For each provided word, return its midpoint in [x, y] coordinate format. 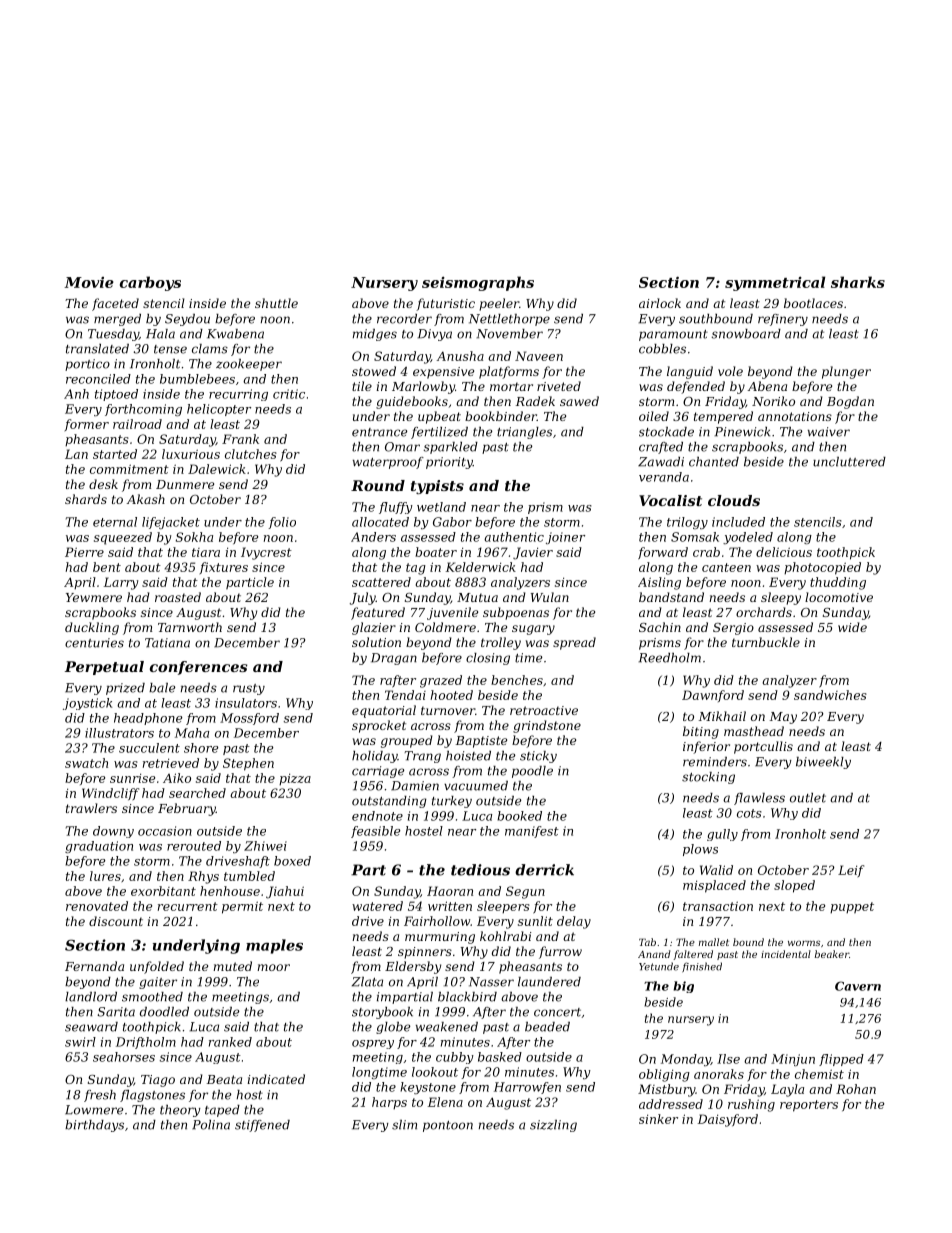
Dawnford [713, 696]
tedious [480, 870]
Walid [716, 870]
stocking [708, 778]
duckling [92, 628]
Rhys [203, 877]
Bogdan [850, 402]
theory [180, 1111]
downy [113, 832]
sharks [858, 282]
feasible [376, 832]
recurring [238, 395]
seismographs [478, 283]
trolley [501, 643]
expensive [443, 373]
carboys [150, 283]
